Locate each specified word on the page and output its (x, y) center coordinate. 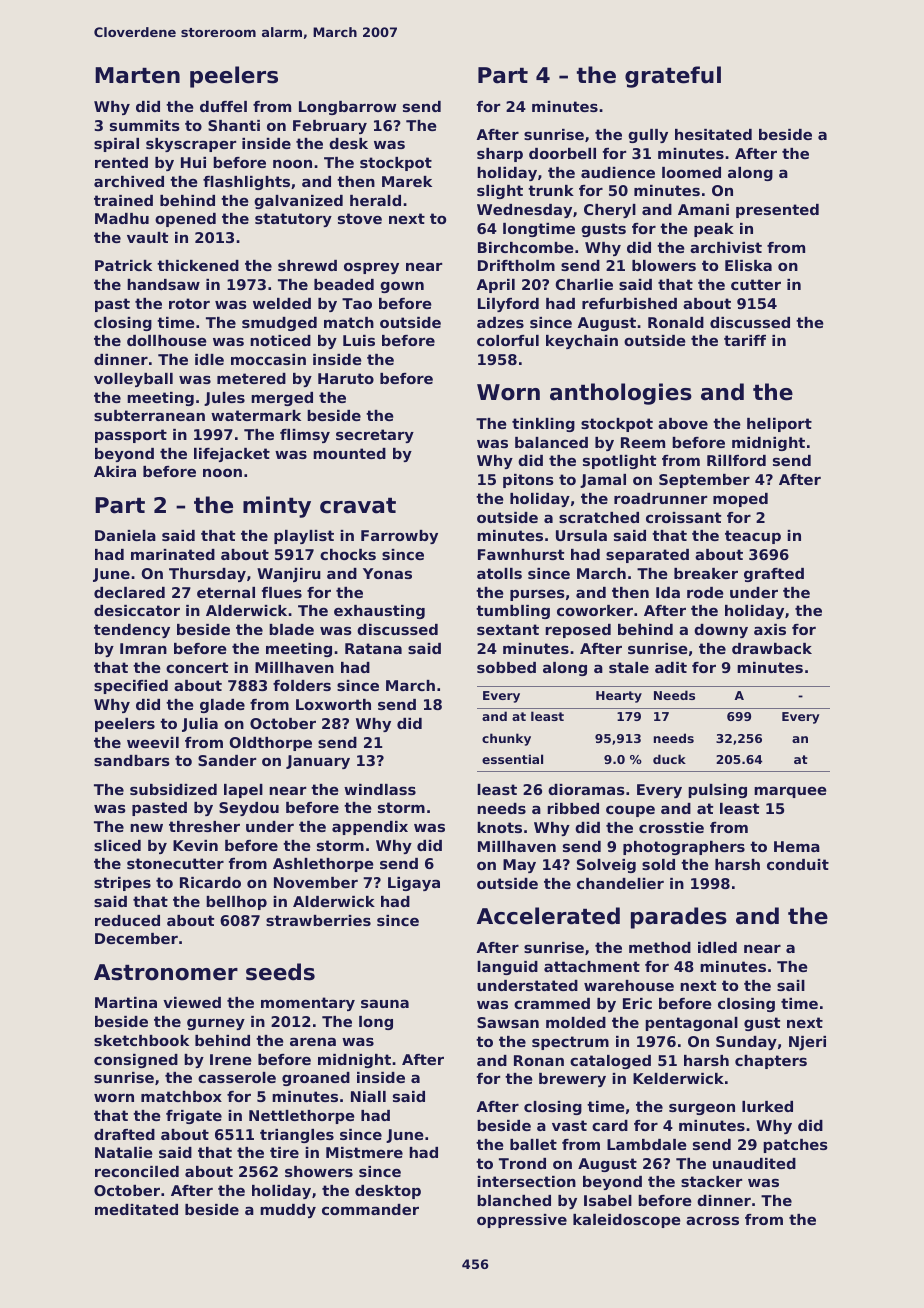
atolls (499, 573)
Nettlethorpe (302, 1117)
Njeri (807, 1043)
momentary (308, 1004)
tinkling (543, 425)
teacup (753, 537)
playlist (304, 537)
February (330, 127)
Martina (126, 1002)
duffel (223, 106)
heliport (779, 425)
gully (648, 136)
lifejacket (232, 455)
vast (569, 1125)
